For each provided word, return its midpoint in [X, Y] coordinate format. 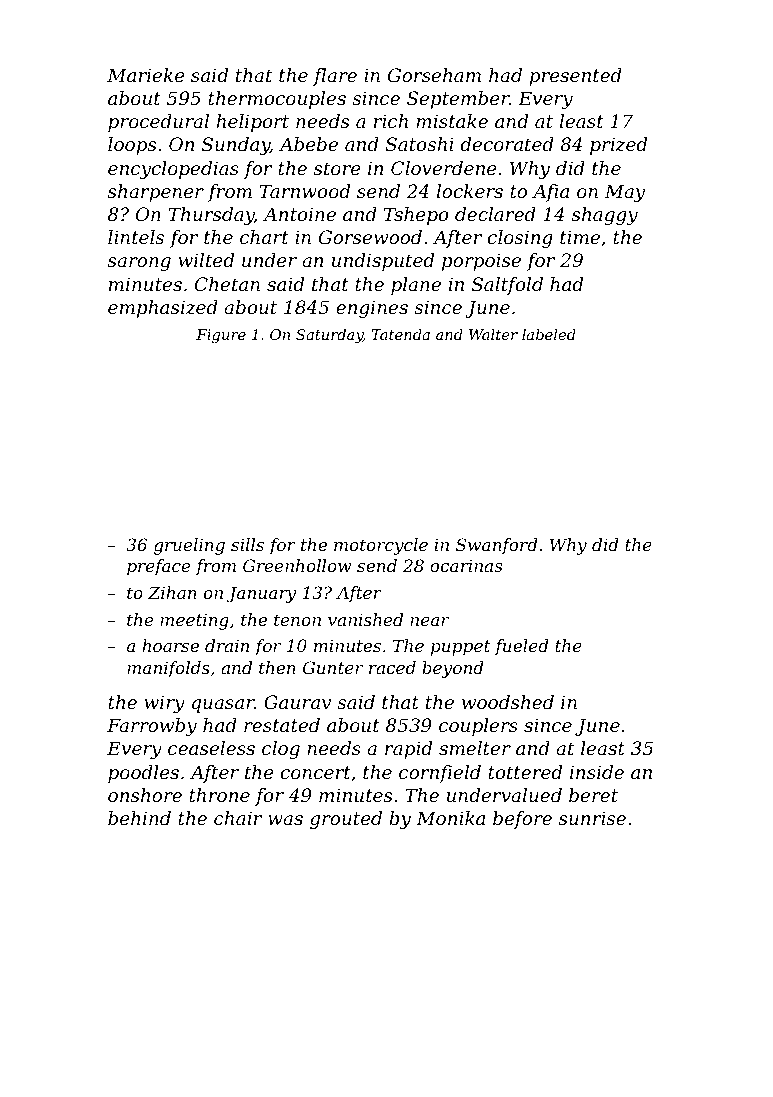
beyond [453, 669]
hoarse [170, 645]
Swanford [497, 546]
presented [575, 77]
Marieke [146, 75]
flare [335, 77]
